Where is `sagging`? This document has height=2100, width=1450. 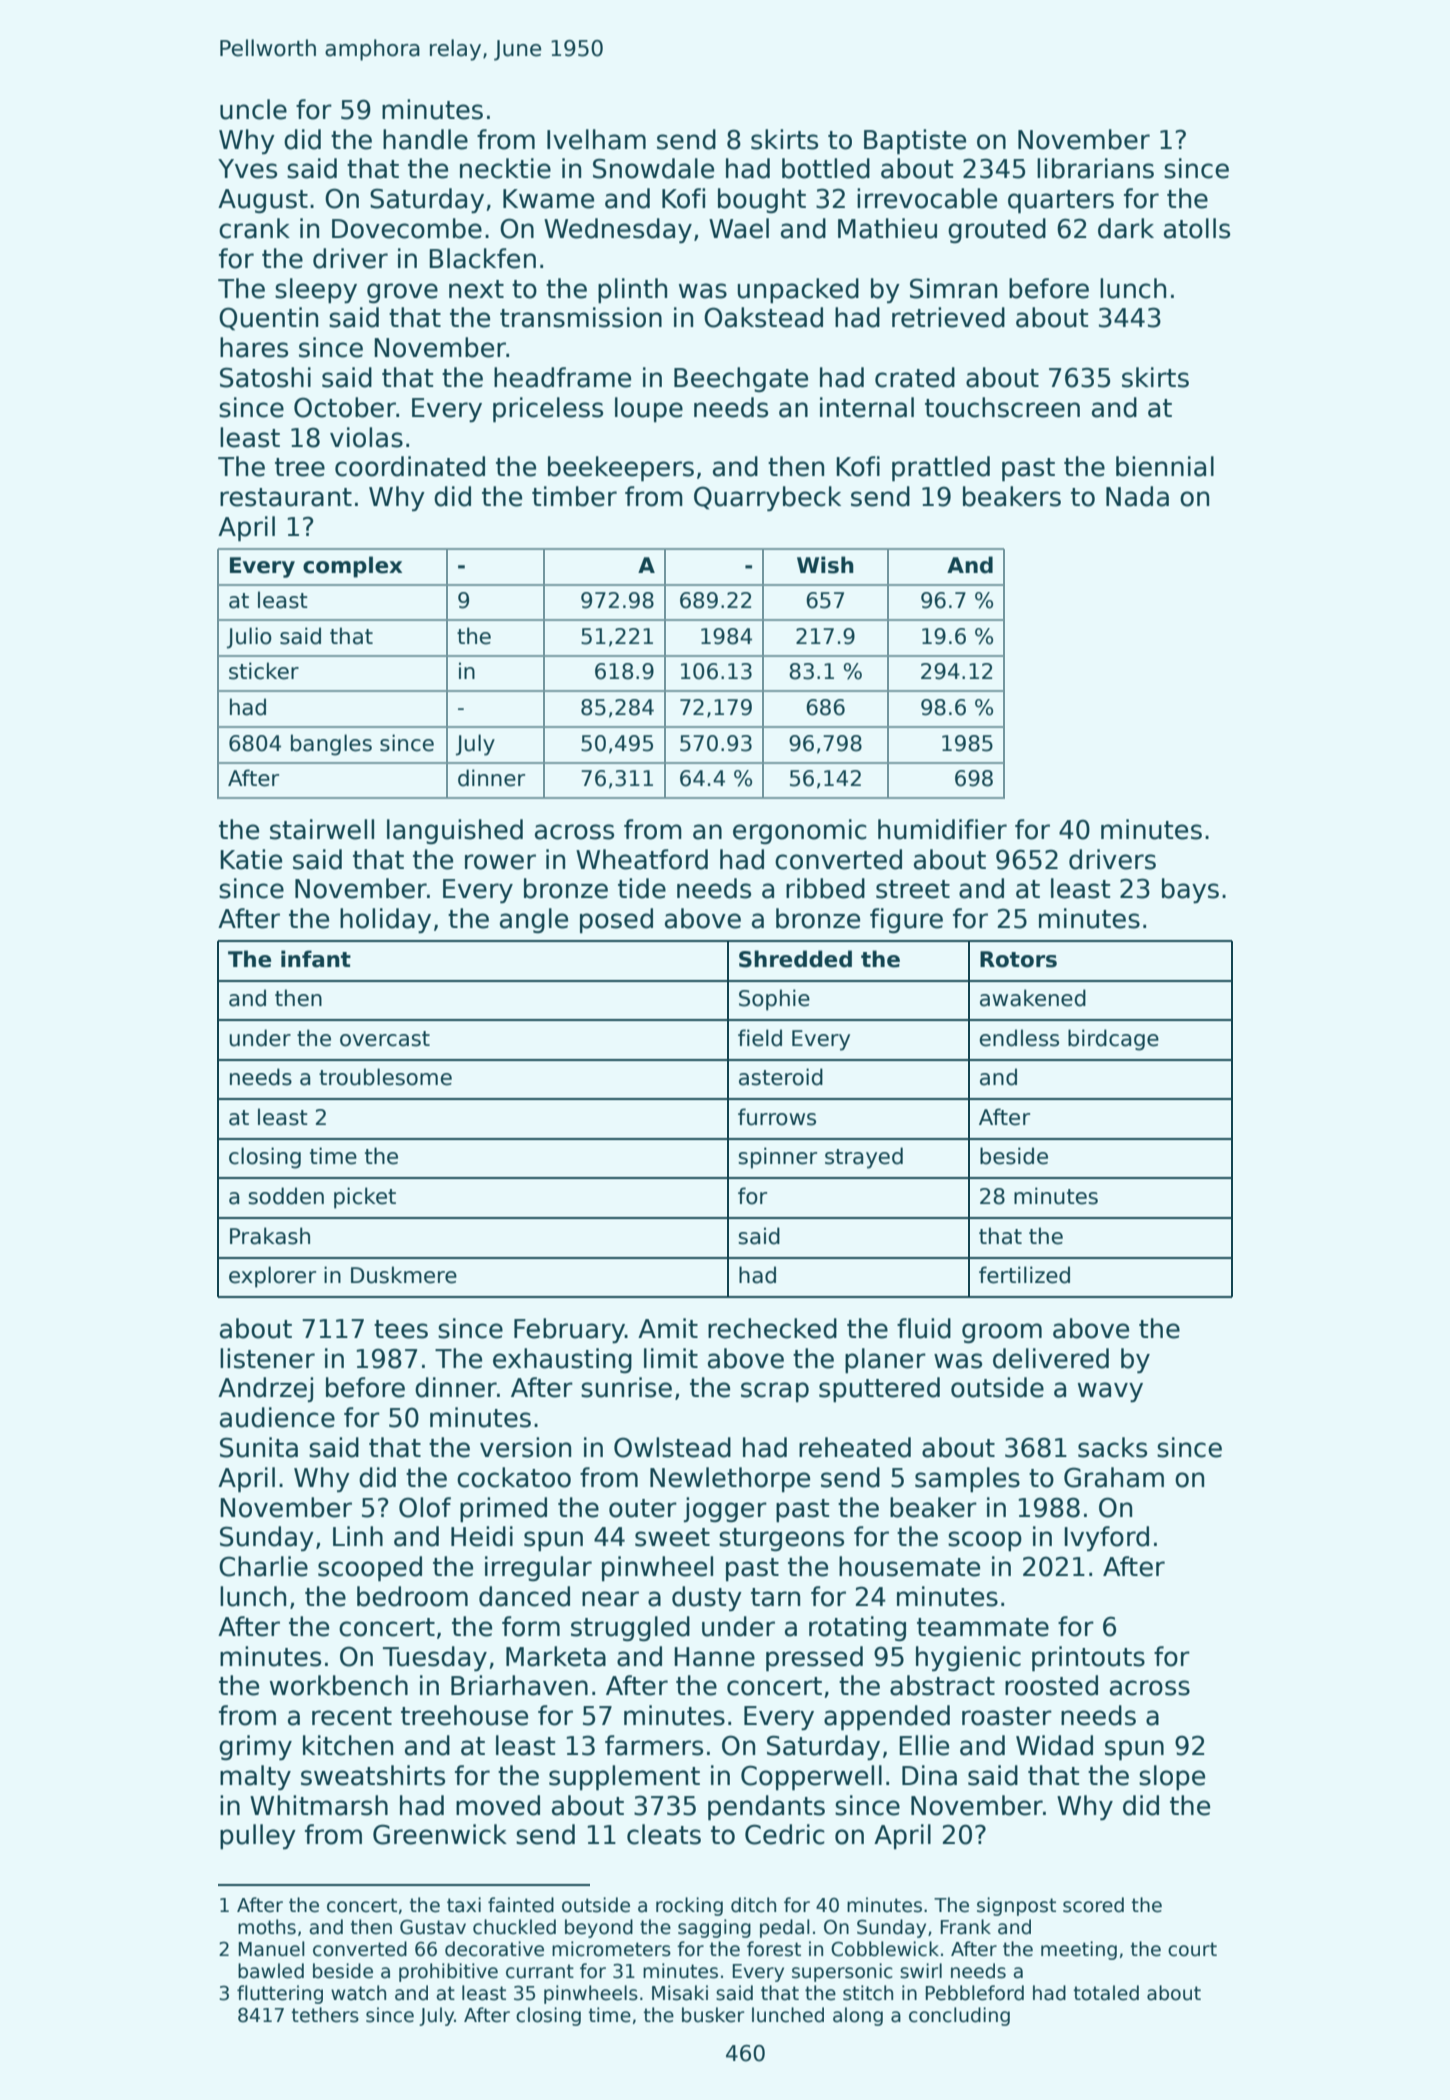
sagging is located at coordinates (714, 1928).
